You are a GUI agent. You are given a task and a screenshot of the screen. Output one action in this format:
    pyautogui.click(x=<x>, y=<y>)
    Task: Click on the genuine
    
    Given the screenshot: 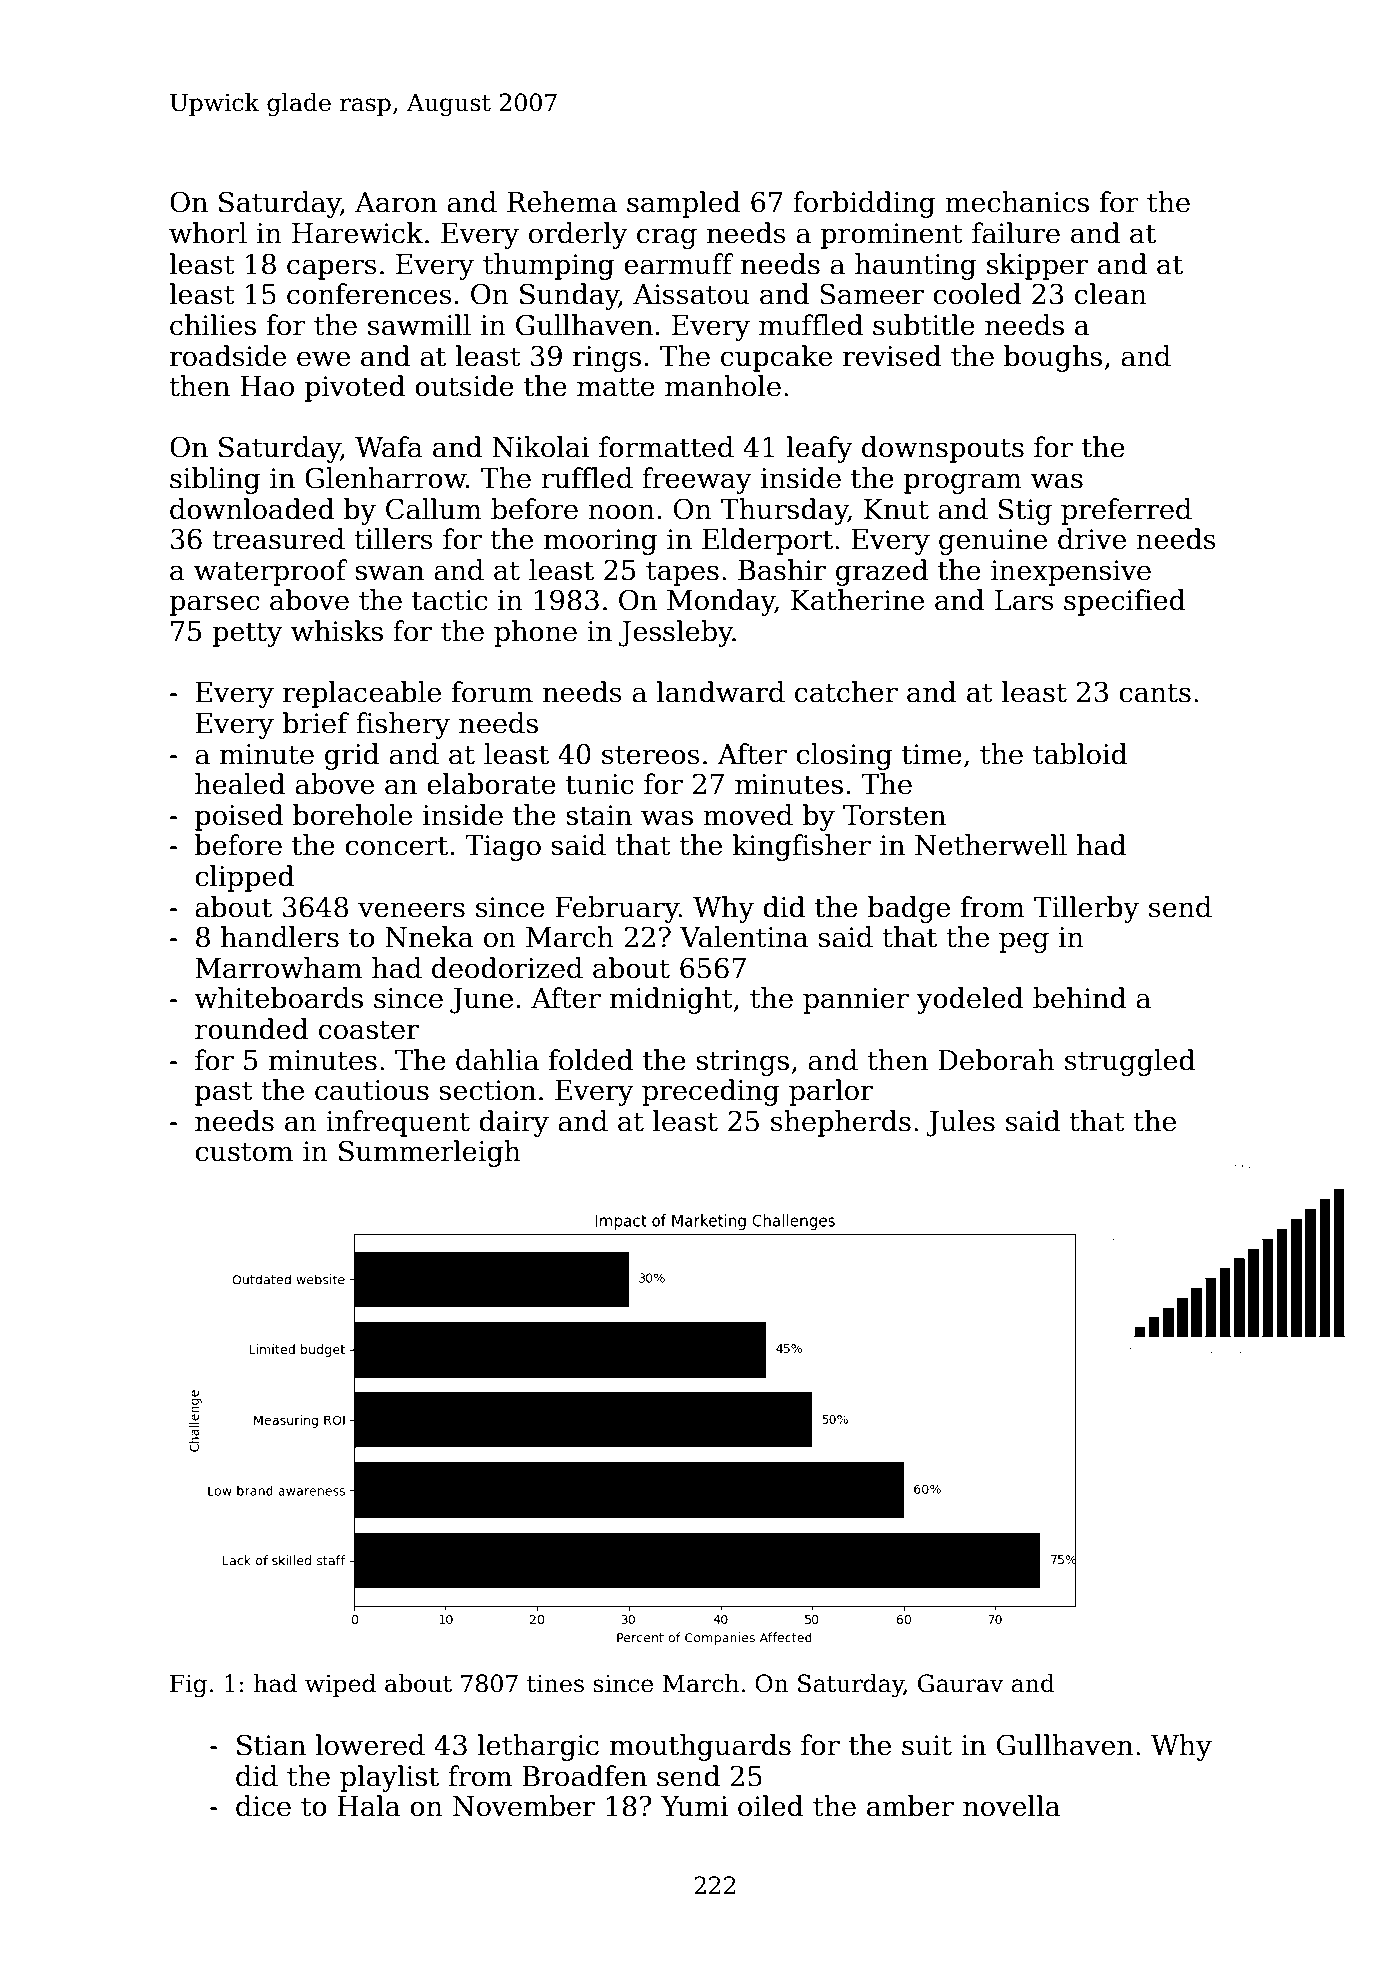 What is the action you would take?
    pyautogui.click(x=993, y=542)
